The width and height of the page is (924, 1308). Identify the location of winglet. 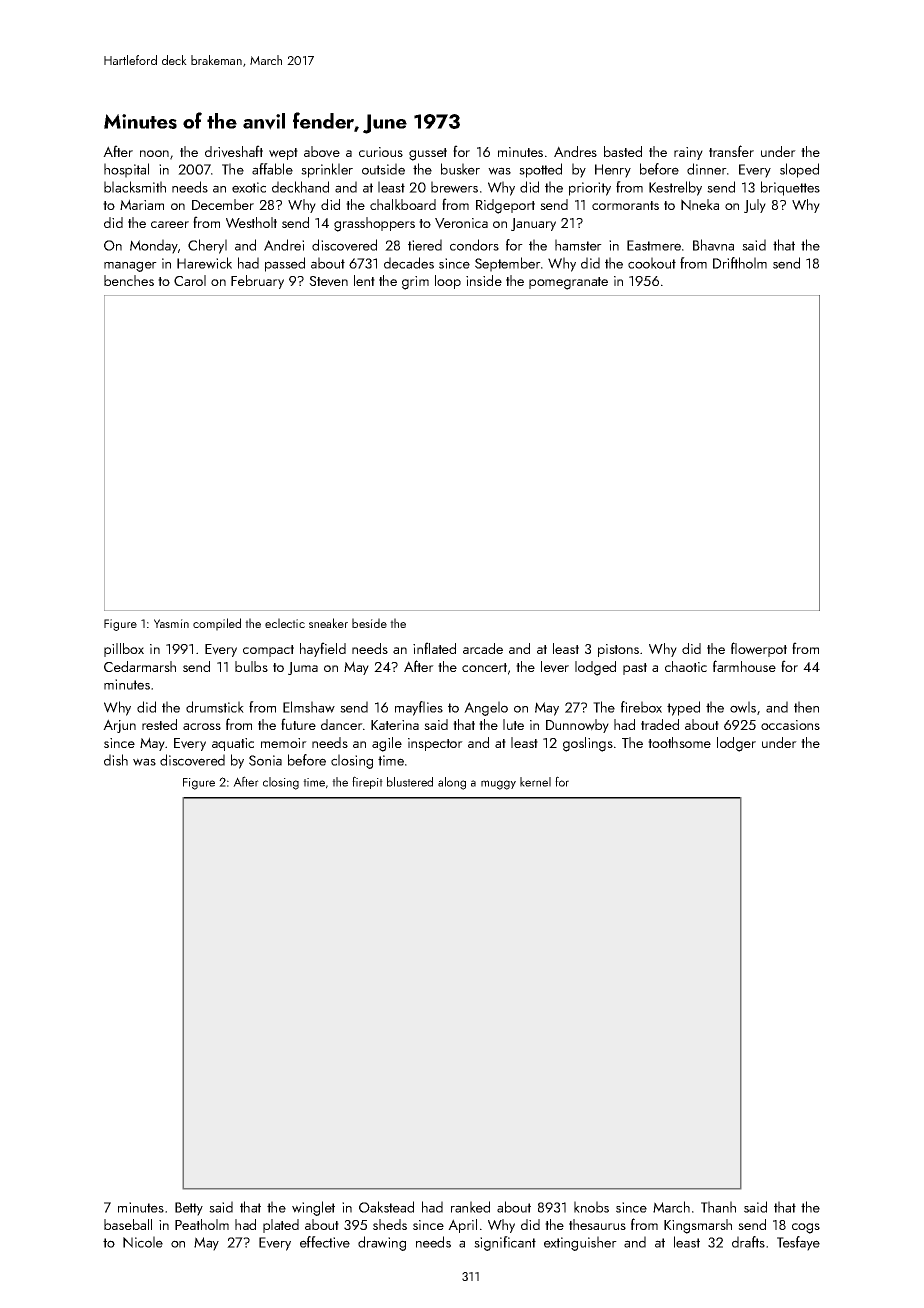
(313, 1208).
